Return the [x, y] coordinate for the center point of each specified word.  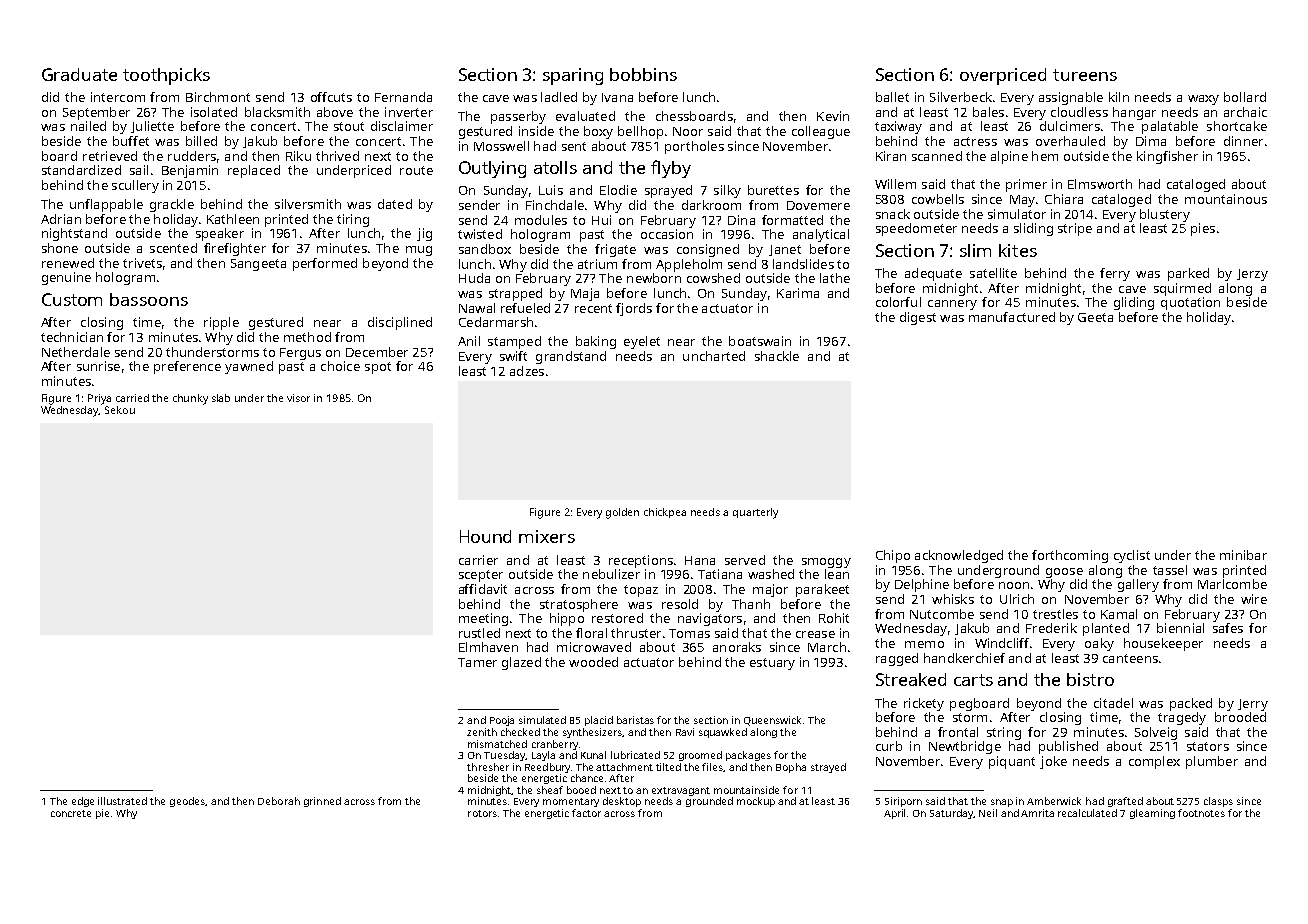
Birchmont [218, 97]
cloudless [1079, 112]
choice [340, 366]
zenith [482, 732]
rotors [482, 813]
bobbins [643, 74]
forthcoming [1070, 556]
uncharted [714, 356]
